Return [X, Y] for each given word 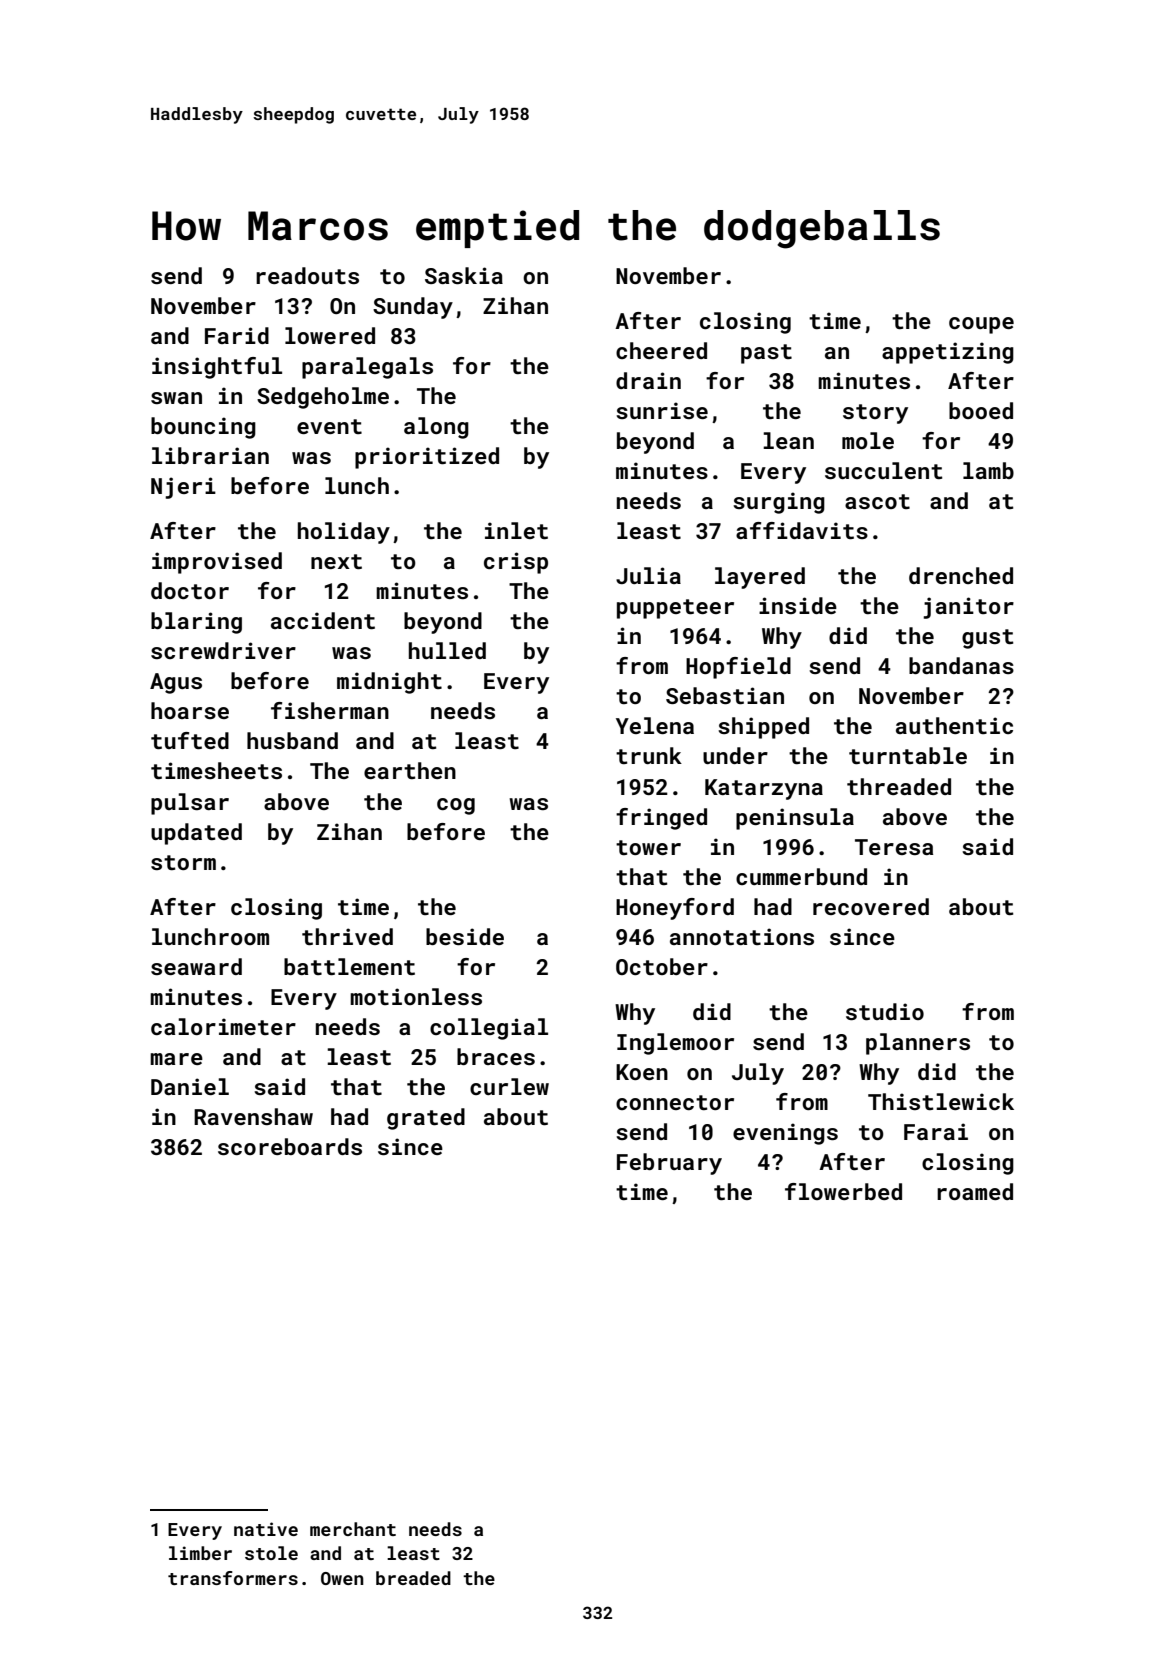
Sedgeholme [323, 398]
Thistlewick [941, 1101]
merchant [353, 1529]
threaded [899, 786]
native [266, 1529]
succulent [883, 470]
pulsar [190, 804]
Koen [642, 1072]
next [336, 561]
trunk [649, 755]
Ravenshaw [253, 1116]
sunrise [662, 410]
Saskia [464, 275]
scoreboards [290, 1146]
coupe [981, 325]
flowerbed [843, 1191]
